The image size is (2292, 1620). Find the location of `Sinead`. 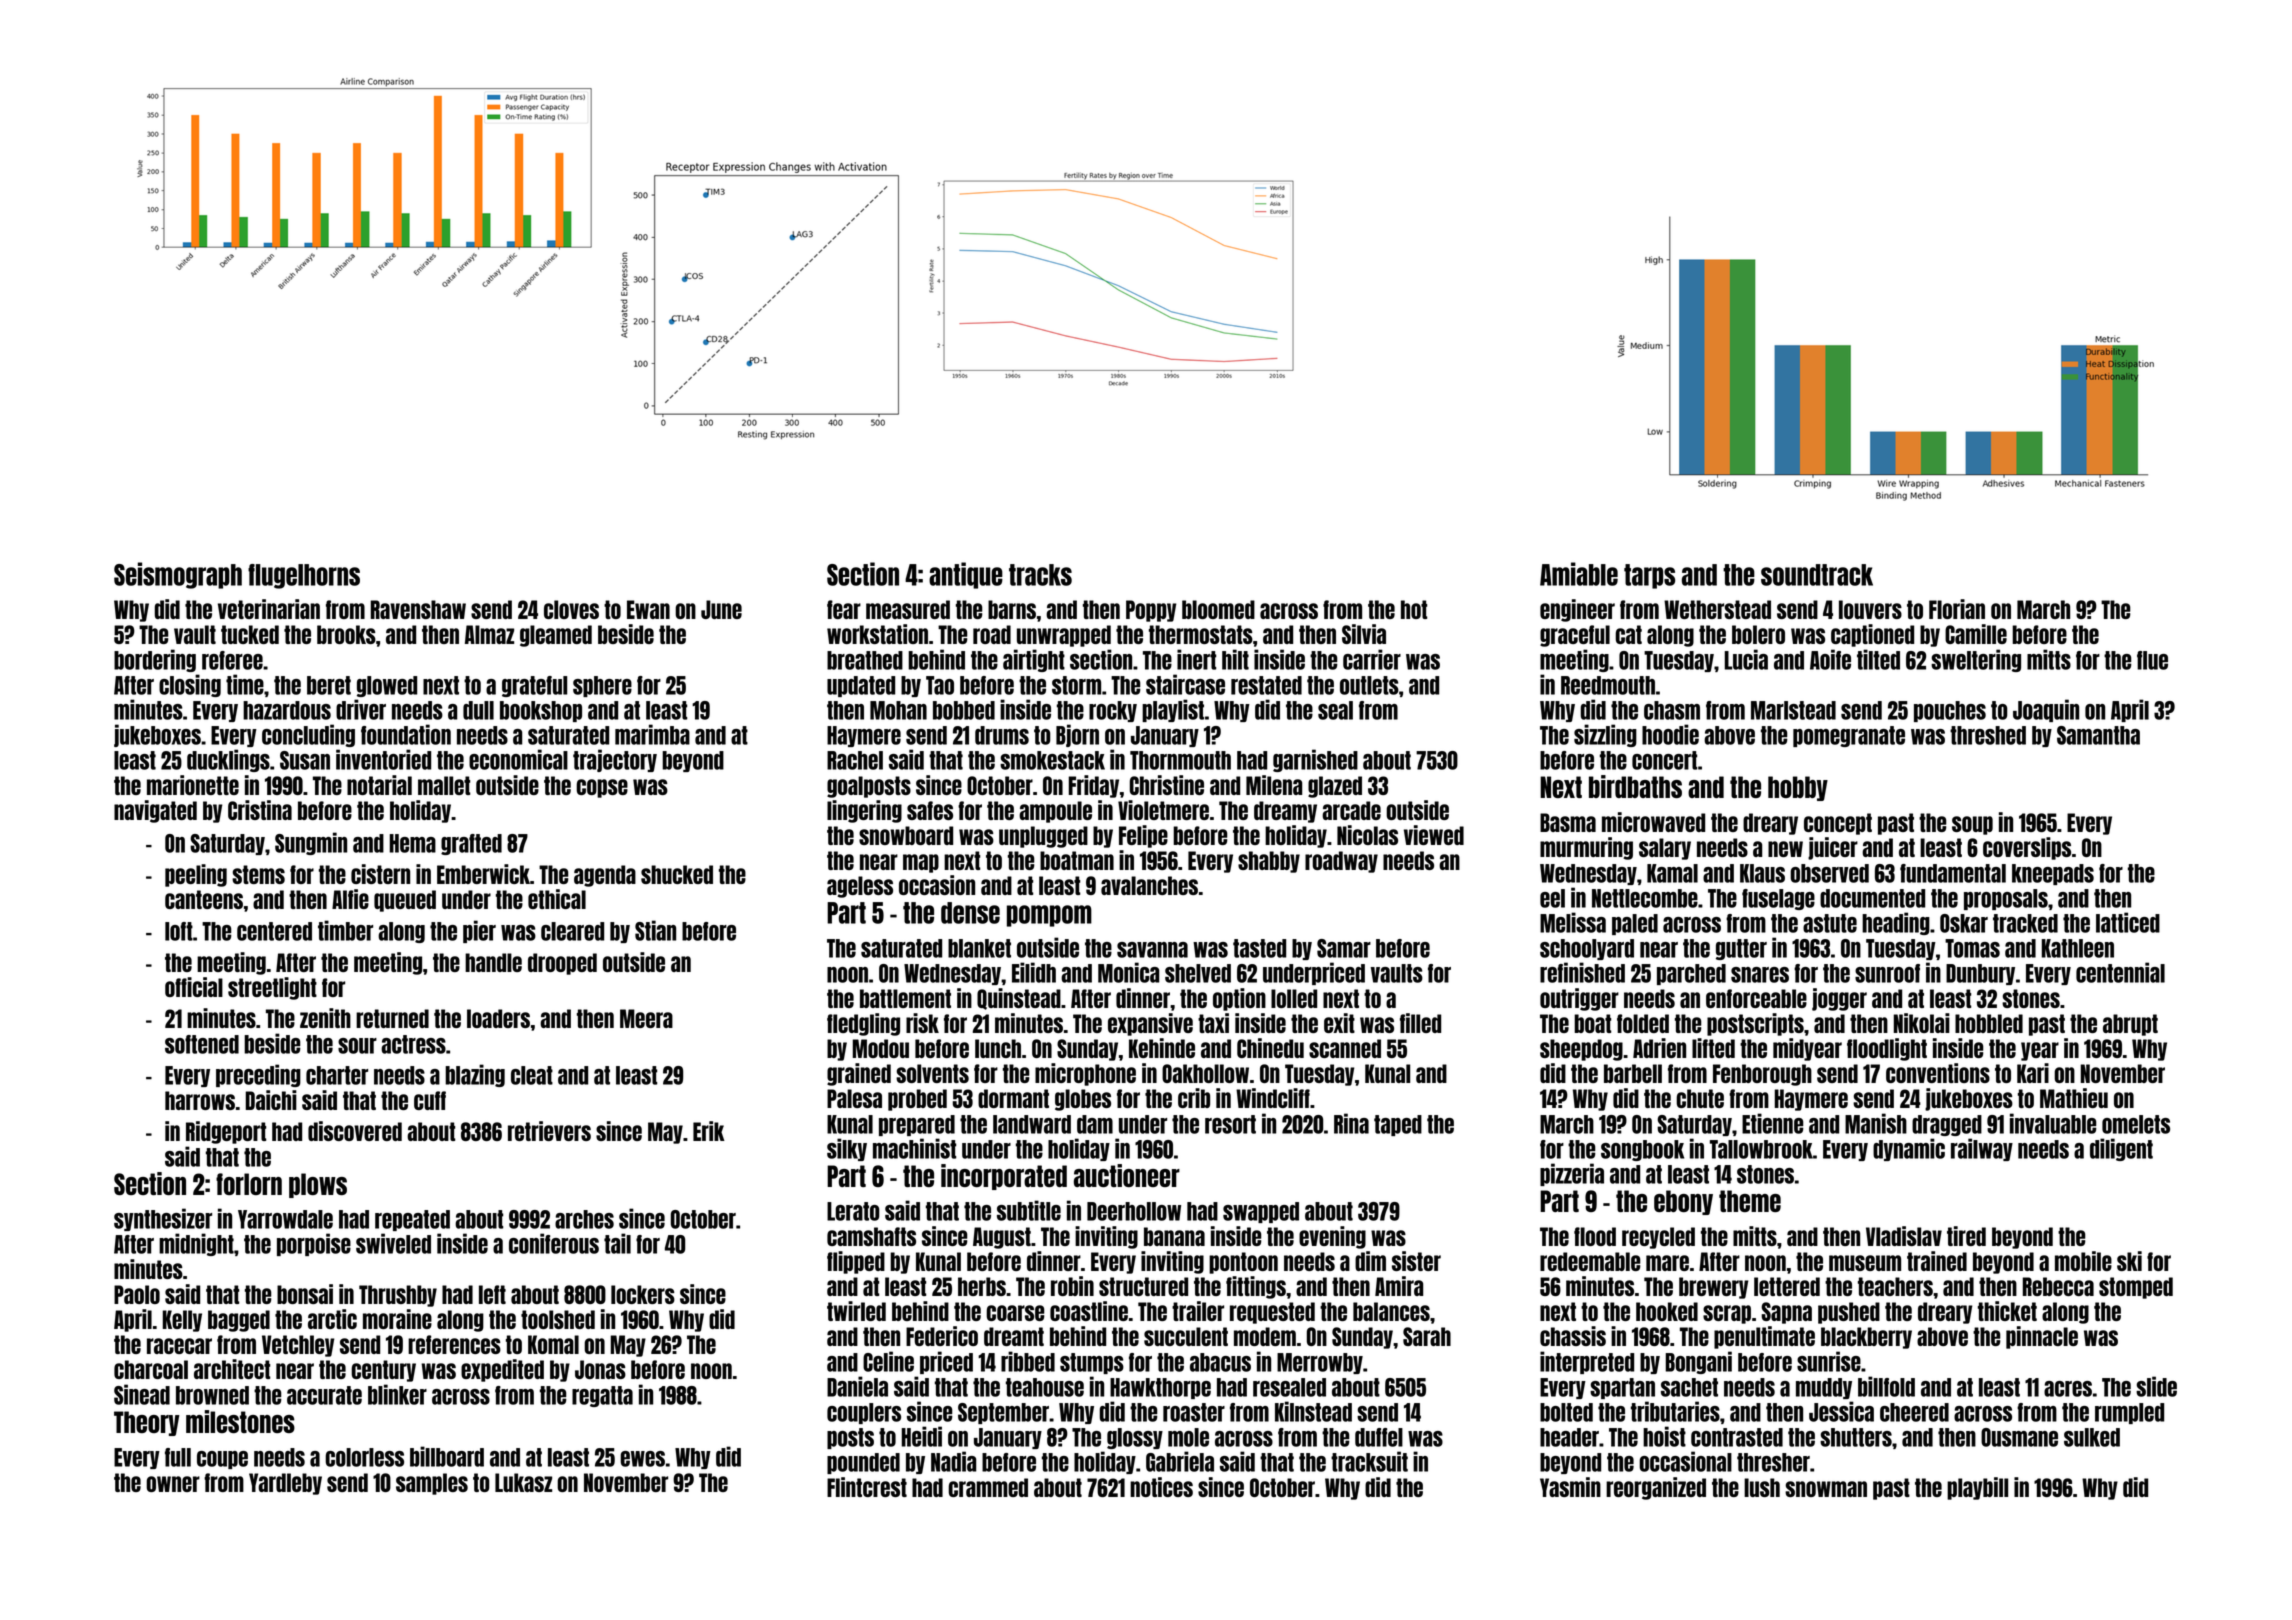

Sinead is located at coordinates (142, 1394).
